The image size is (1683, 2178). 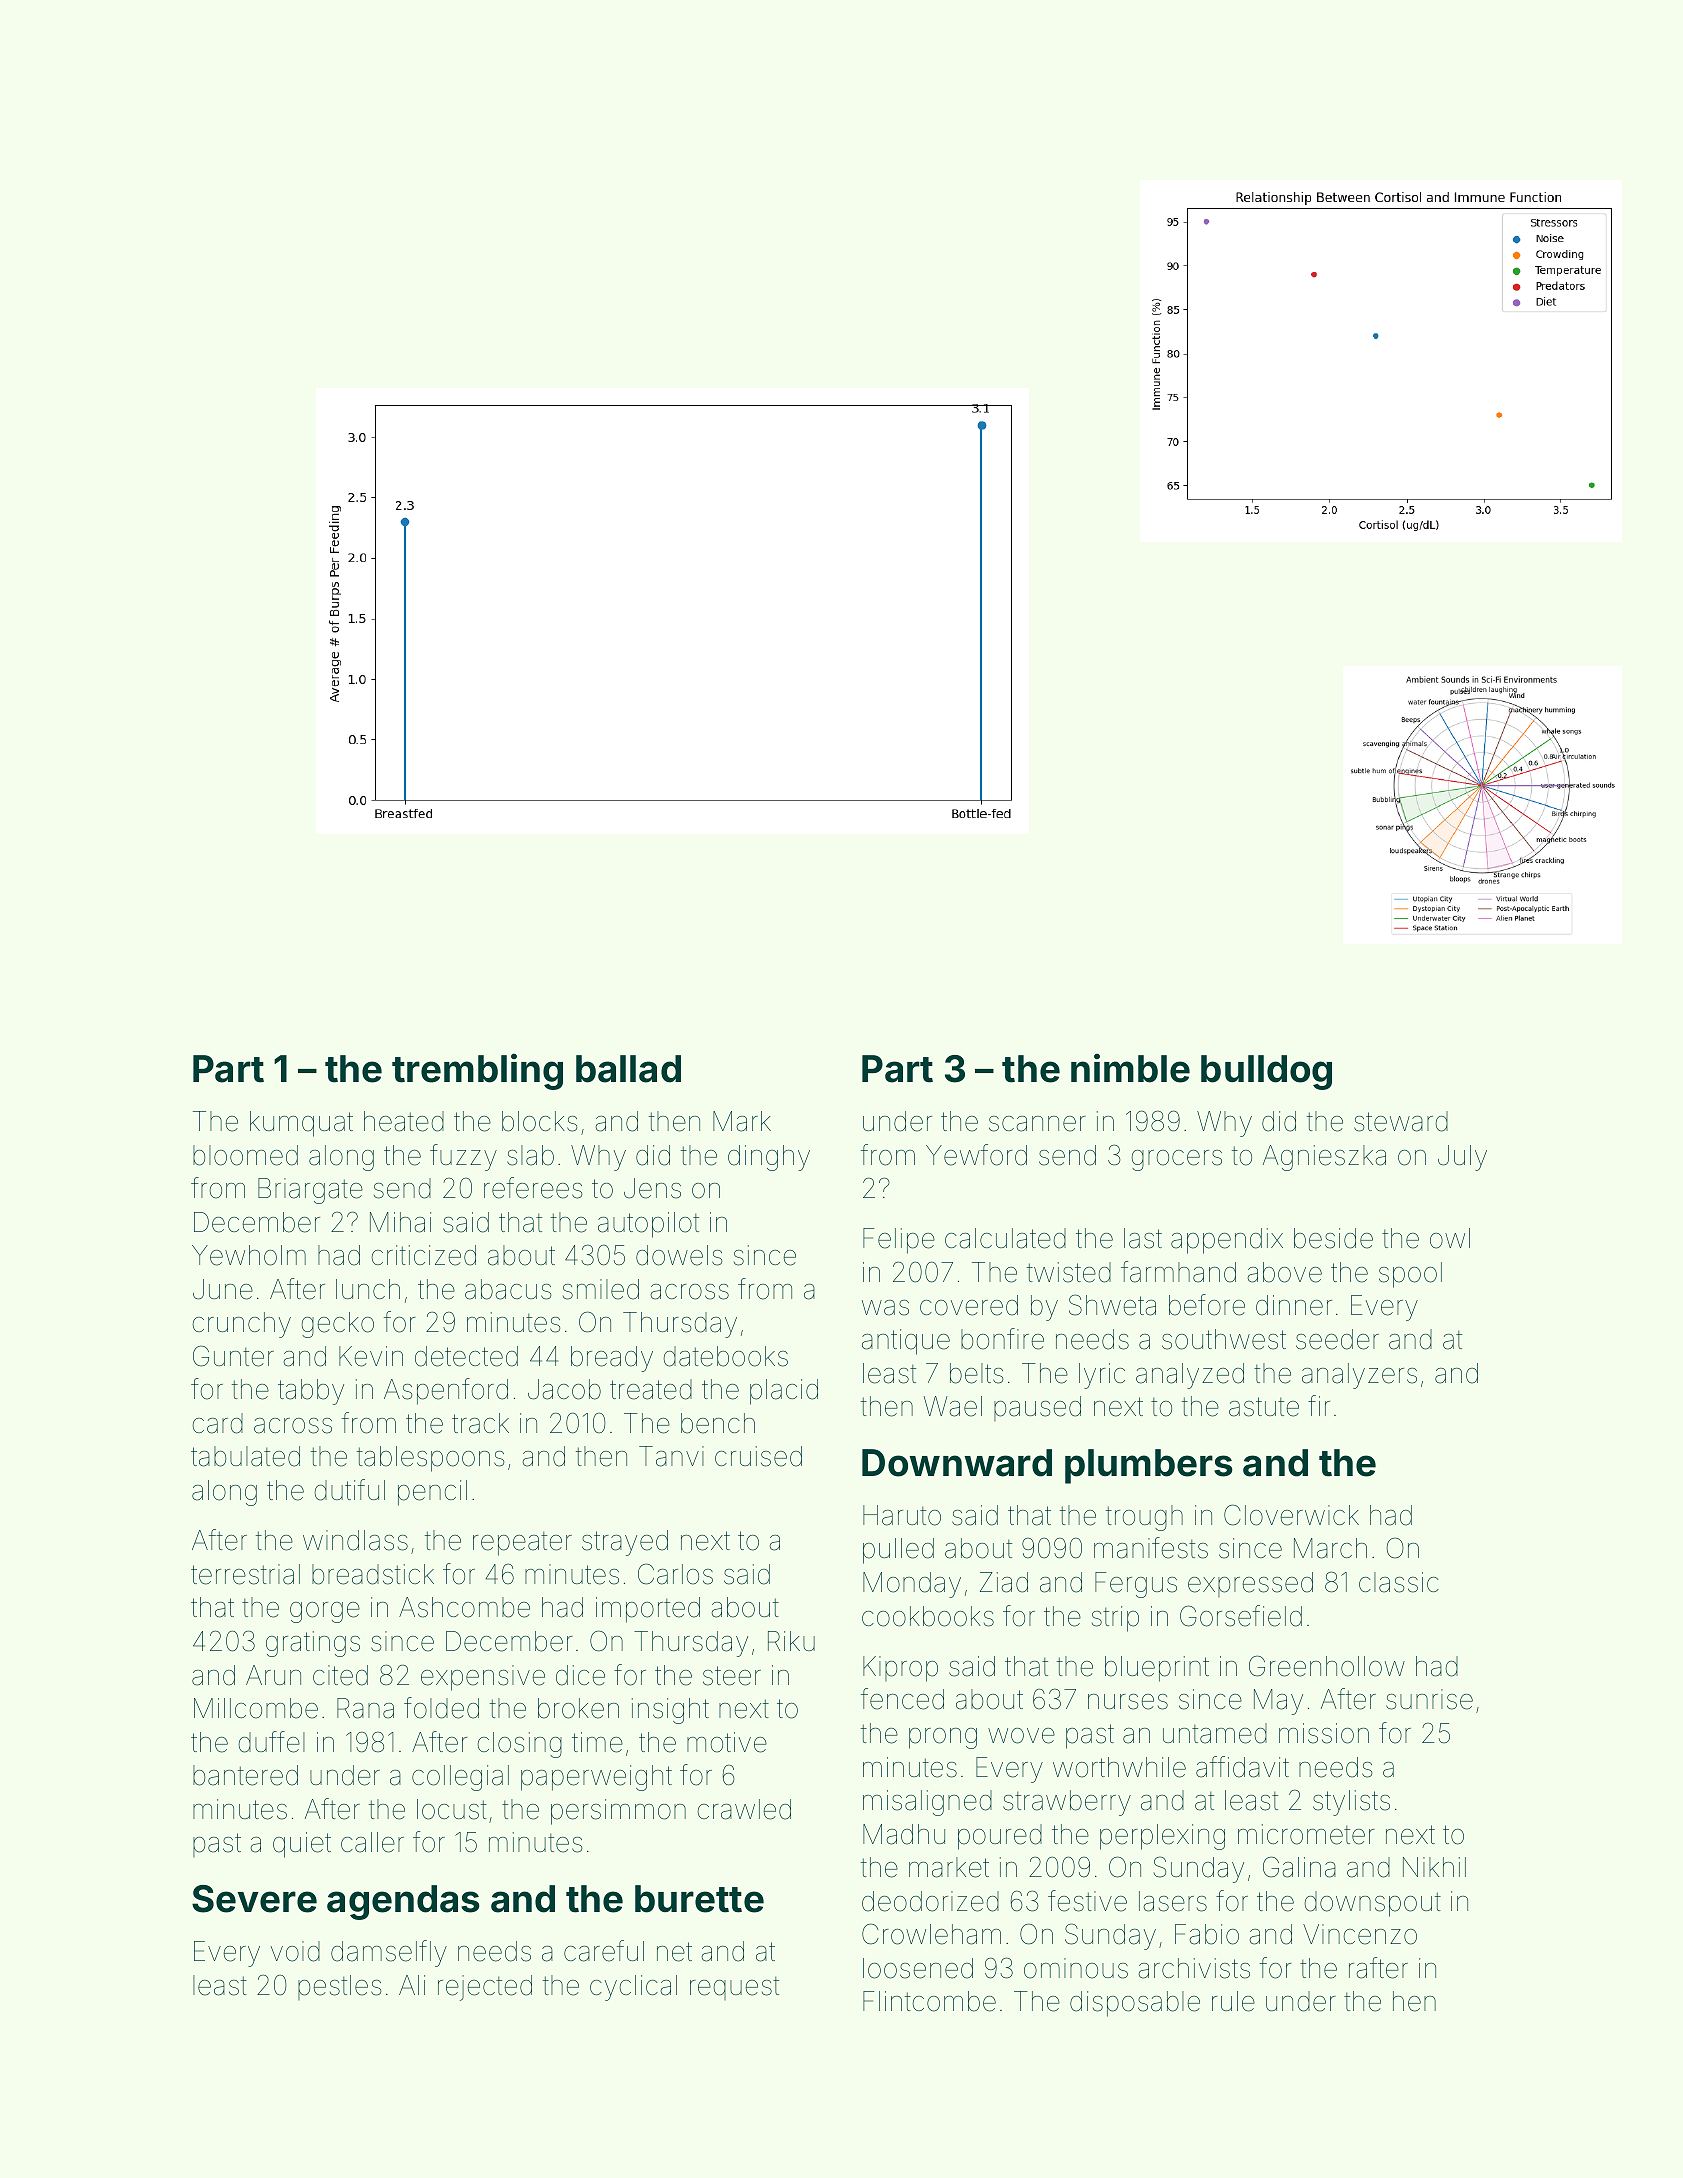 What do you see at coordinates (679, 1255) in the document?
I see `dowels` at bounding box center [679, 1255].
